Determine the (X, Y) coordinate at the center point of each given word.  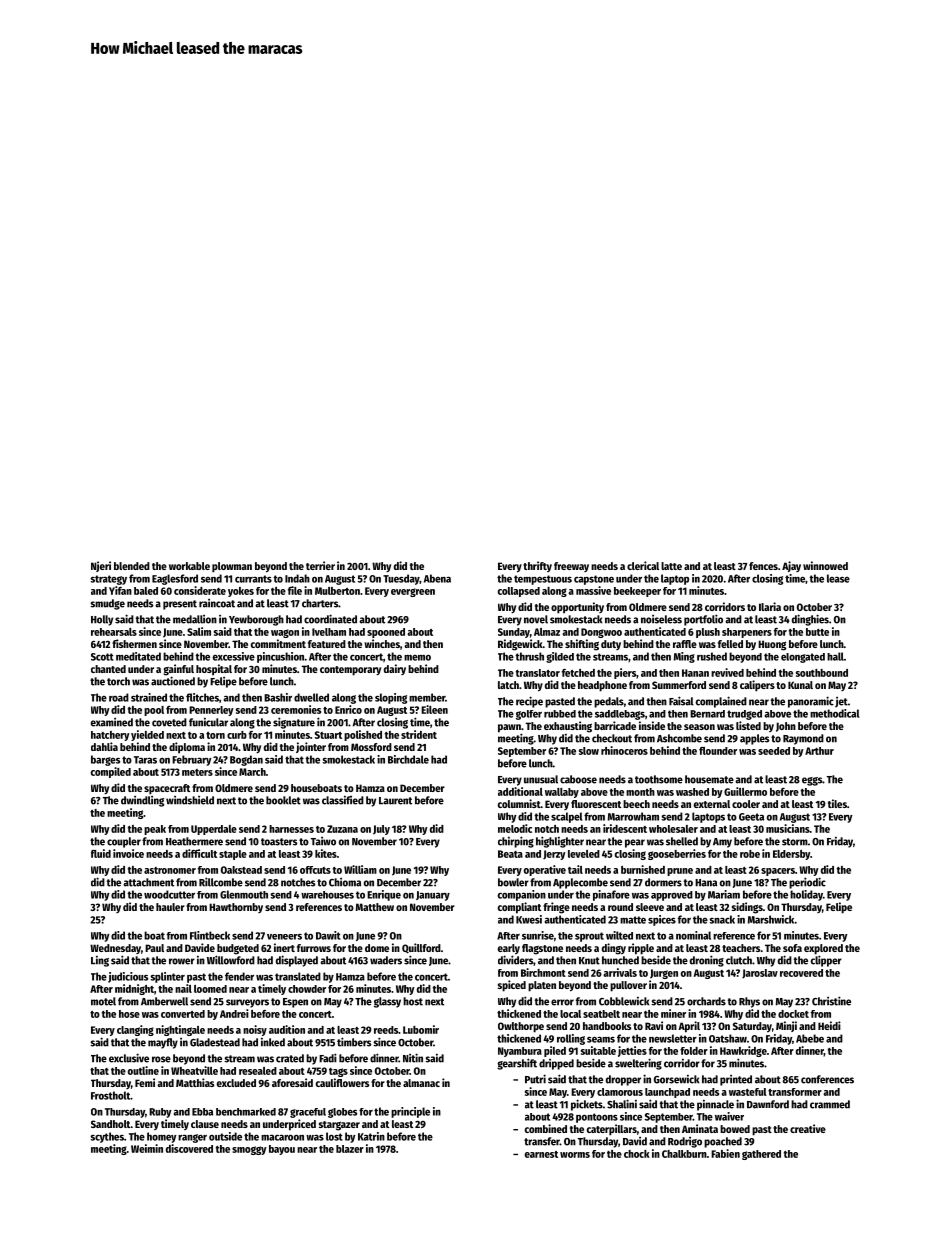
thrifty (537, 566)
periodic (807, 883)
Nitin (413, 1058)
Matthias (195, 1082)
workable (189, 566)
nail (183, 988)
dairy (395, 669)
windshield (190, 800)
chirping (516, 842)
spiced (512, 986)
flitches (202, 697)
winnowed (825, 565)
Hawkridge (743, 1051)
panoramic (811, 702)
